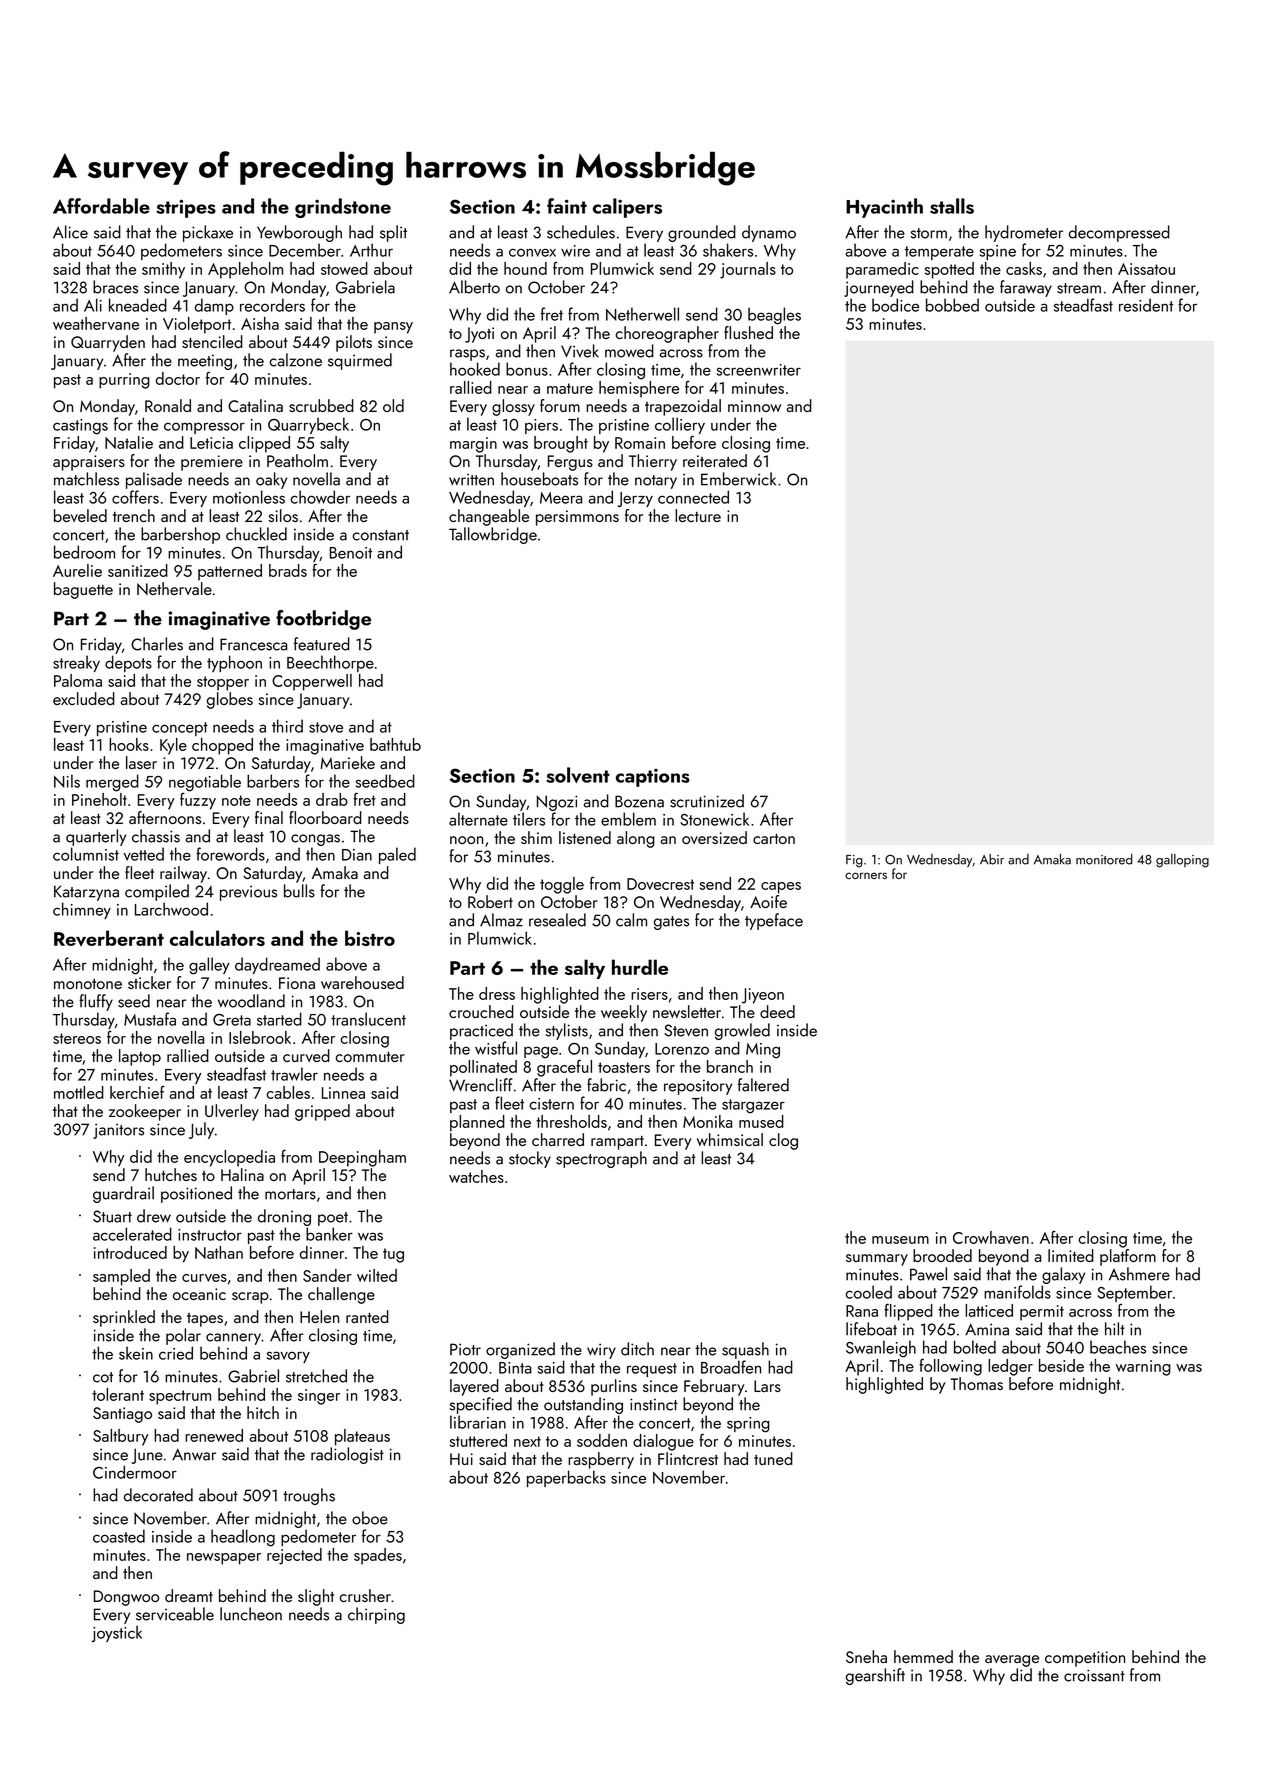 The width and height of the screenshot is (1267, 1791). I want to click on thresholds, so click(571, 1121).
